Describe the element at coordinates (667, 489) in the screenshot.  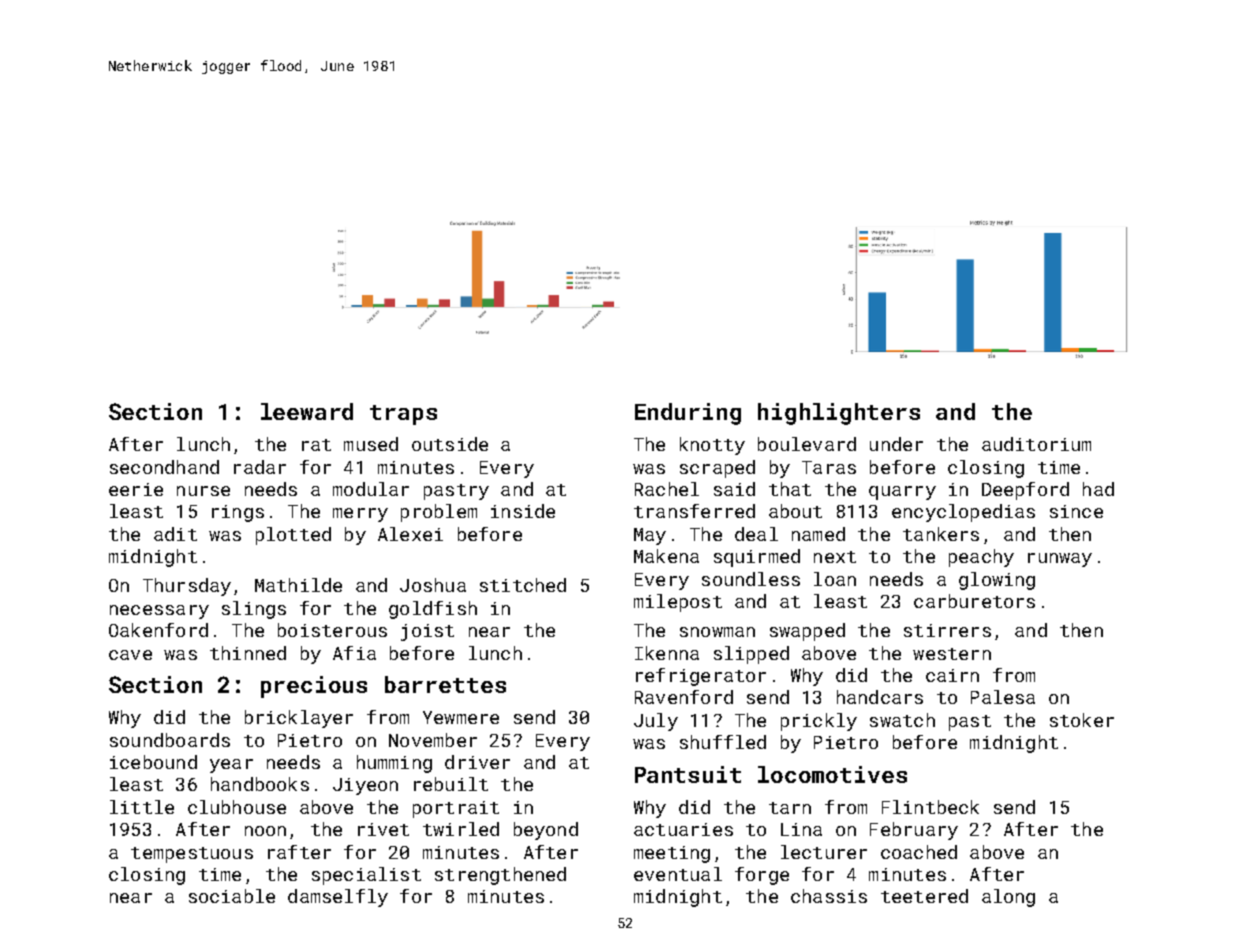
I see `Rachel` at that location.
